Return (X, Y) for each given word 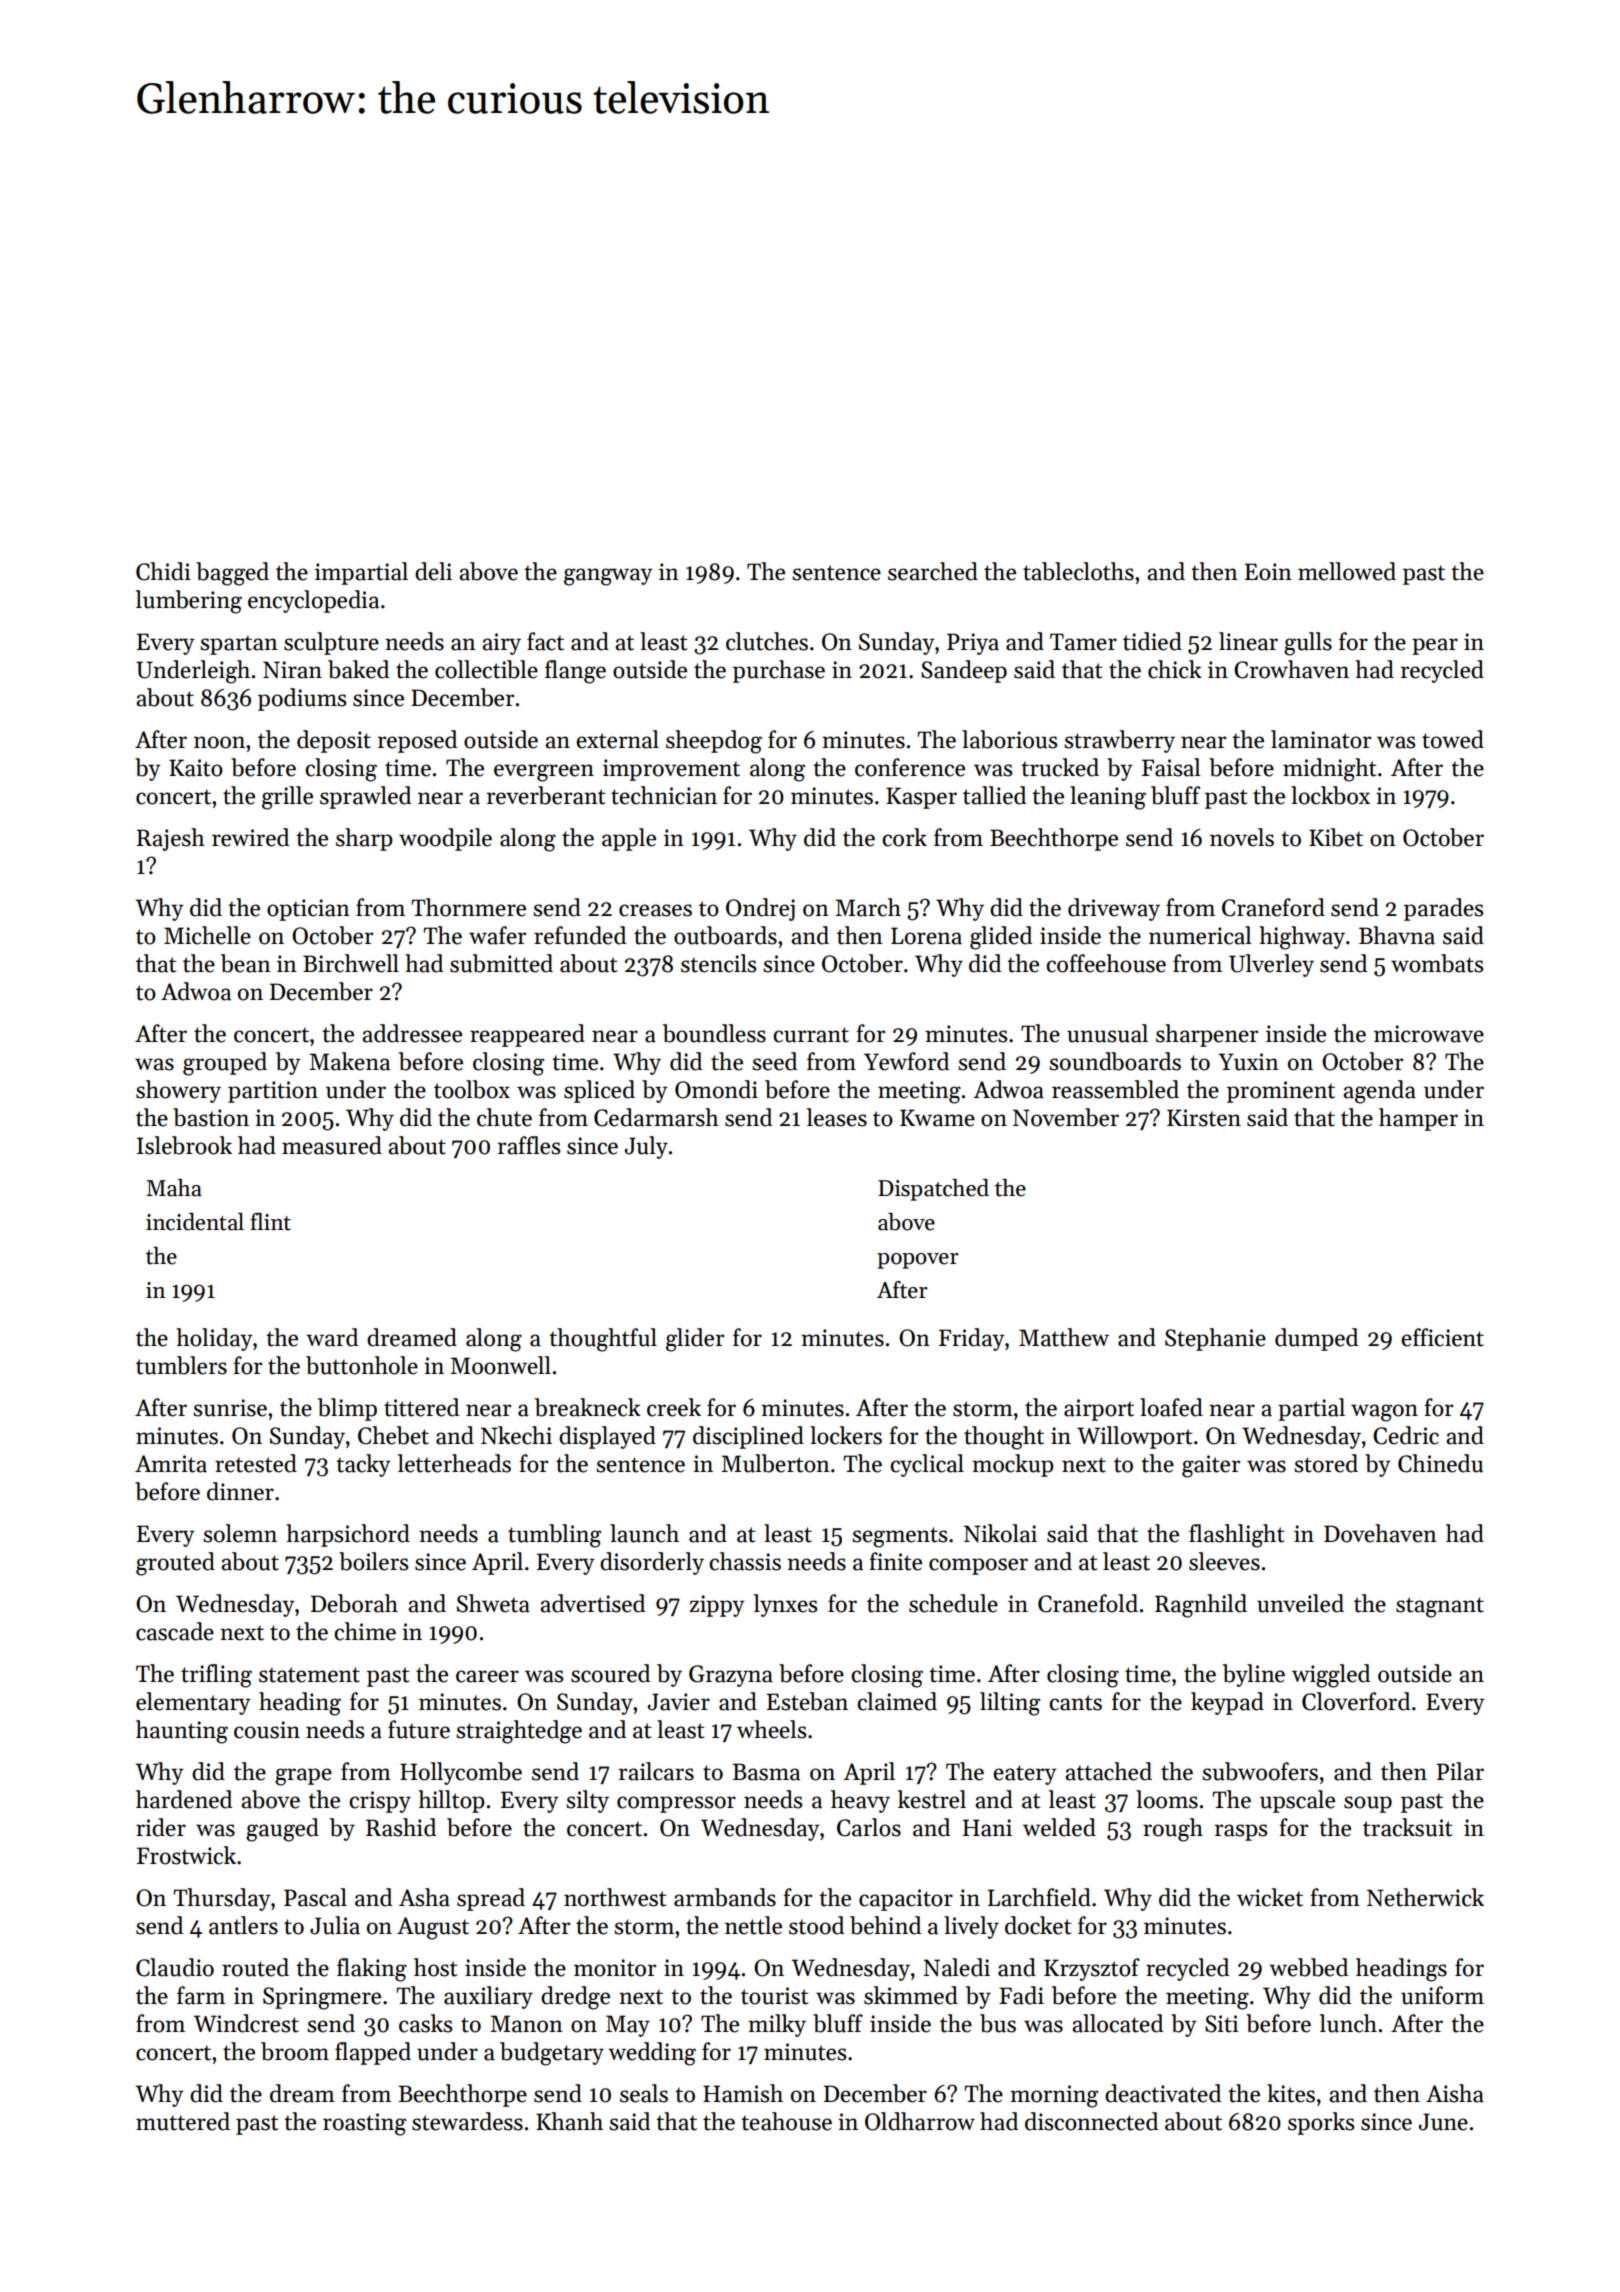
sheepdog (714, 742)
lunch (1348, 2023)
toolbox (472, 1089)
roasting (364, 2124)
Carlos (869, 1827)
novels (1242, 837)
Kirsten (1204, 1118)
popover (918, 1261)
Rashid (401, 1827)
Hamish (743, 2093)
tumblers (181, 1365)
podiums (302, 699)
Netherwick (1425, 1897)
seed (774, 1061)
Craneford (1273, 907)
